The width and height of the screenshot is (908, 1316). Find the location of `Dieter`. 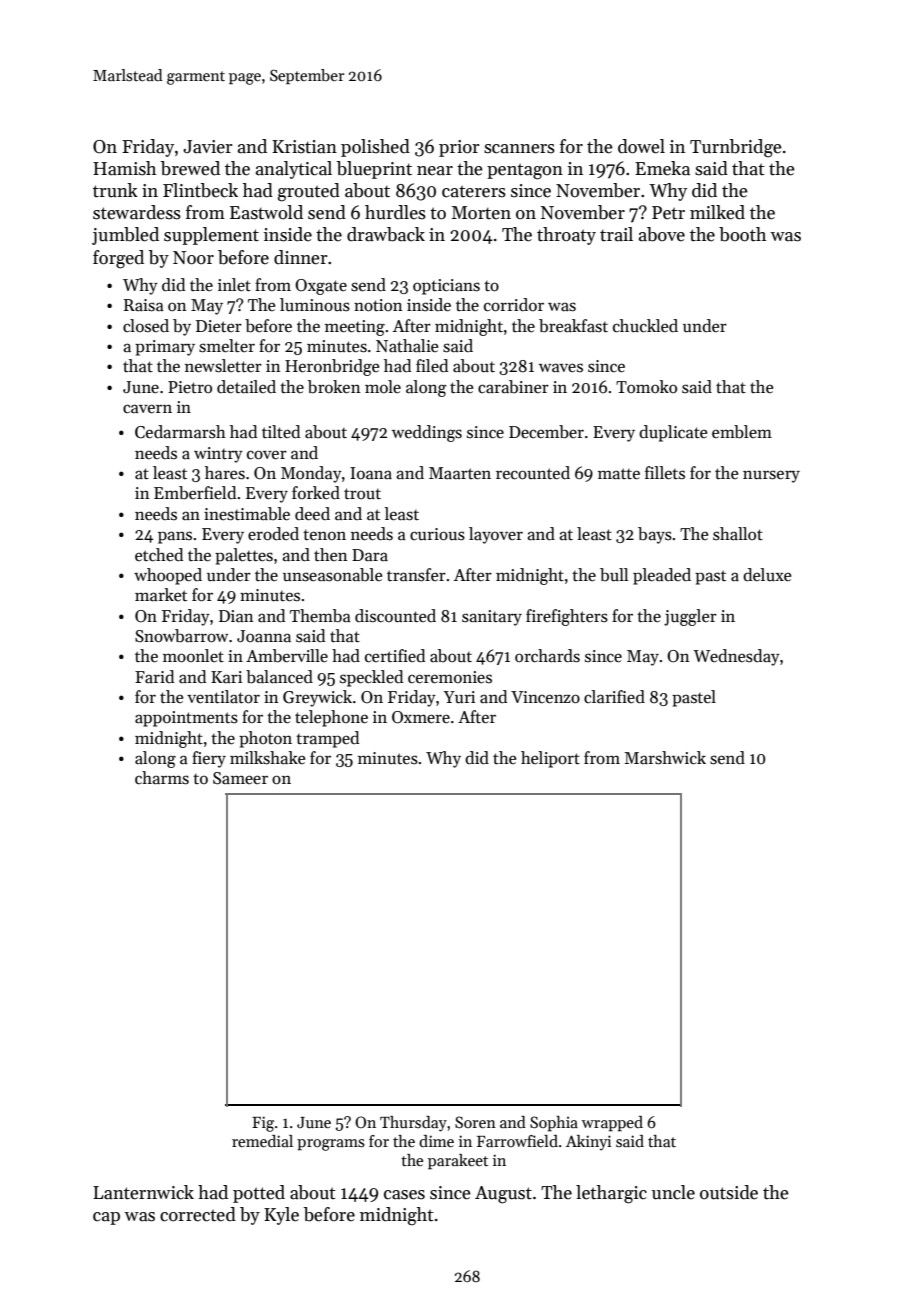

Dieter is located at coordinates (219, 326).
